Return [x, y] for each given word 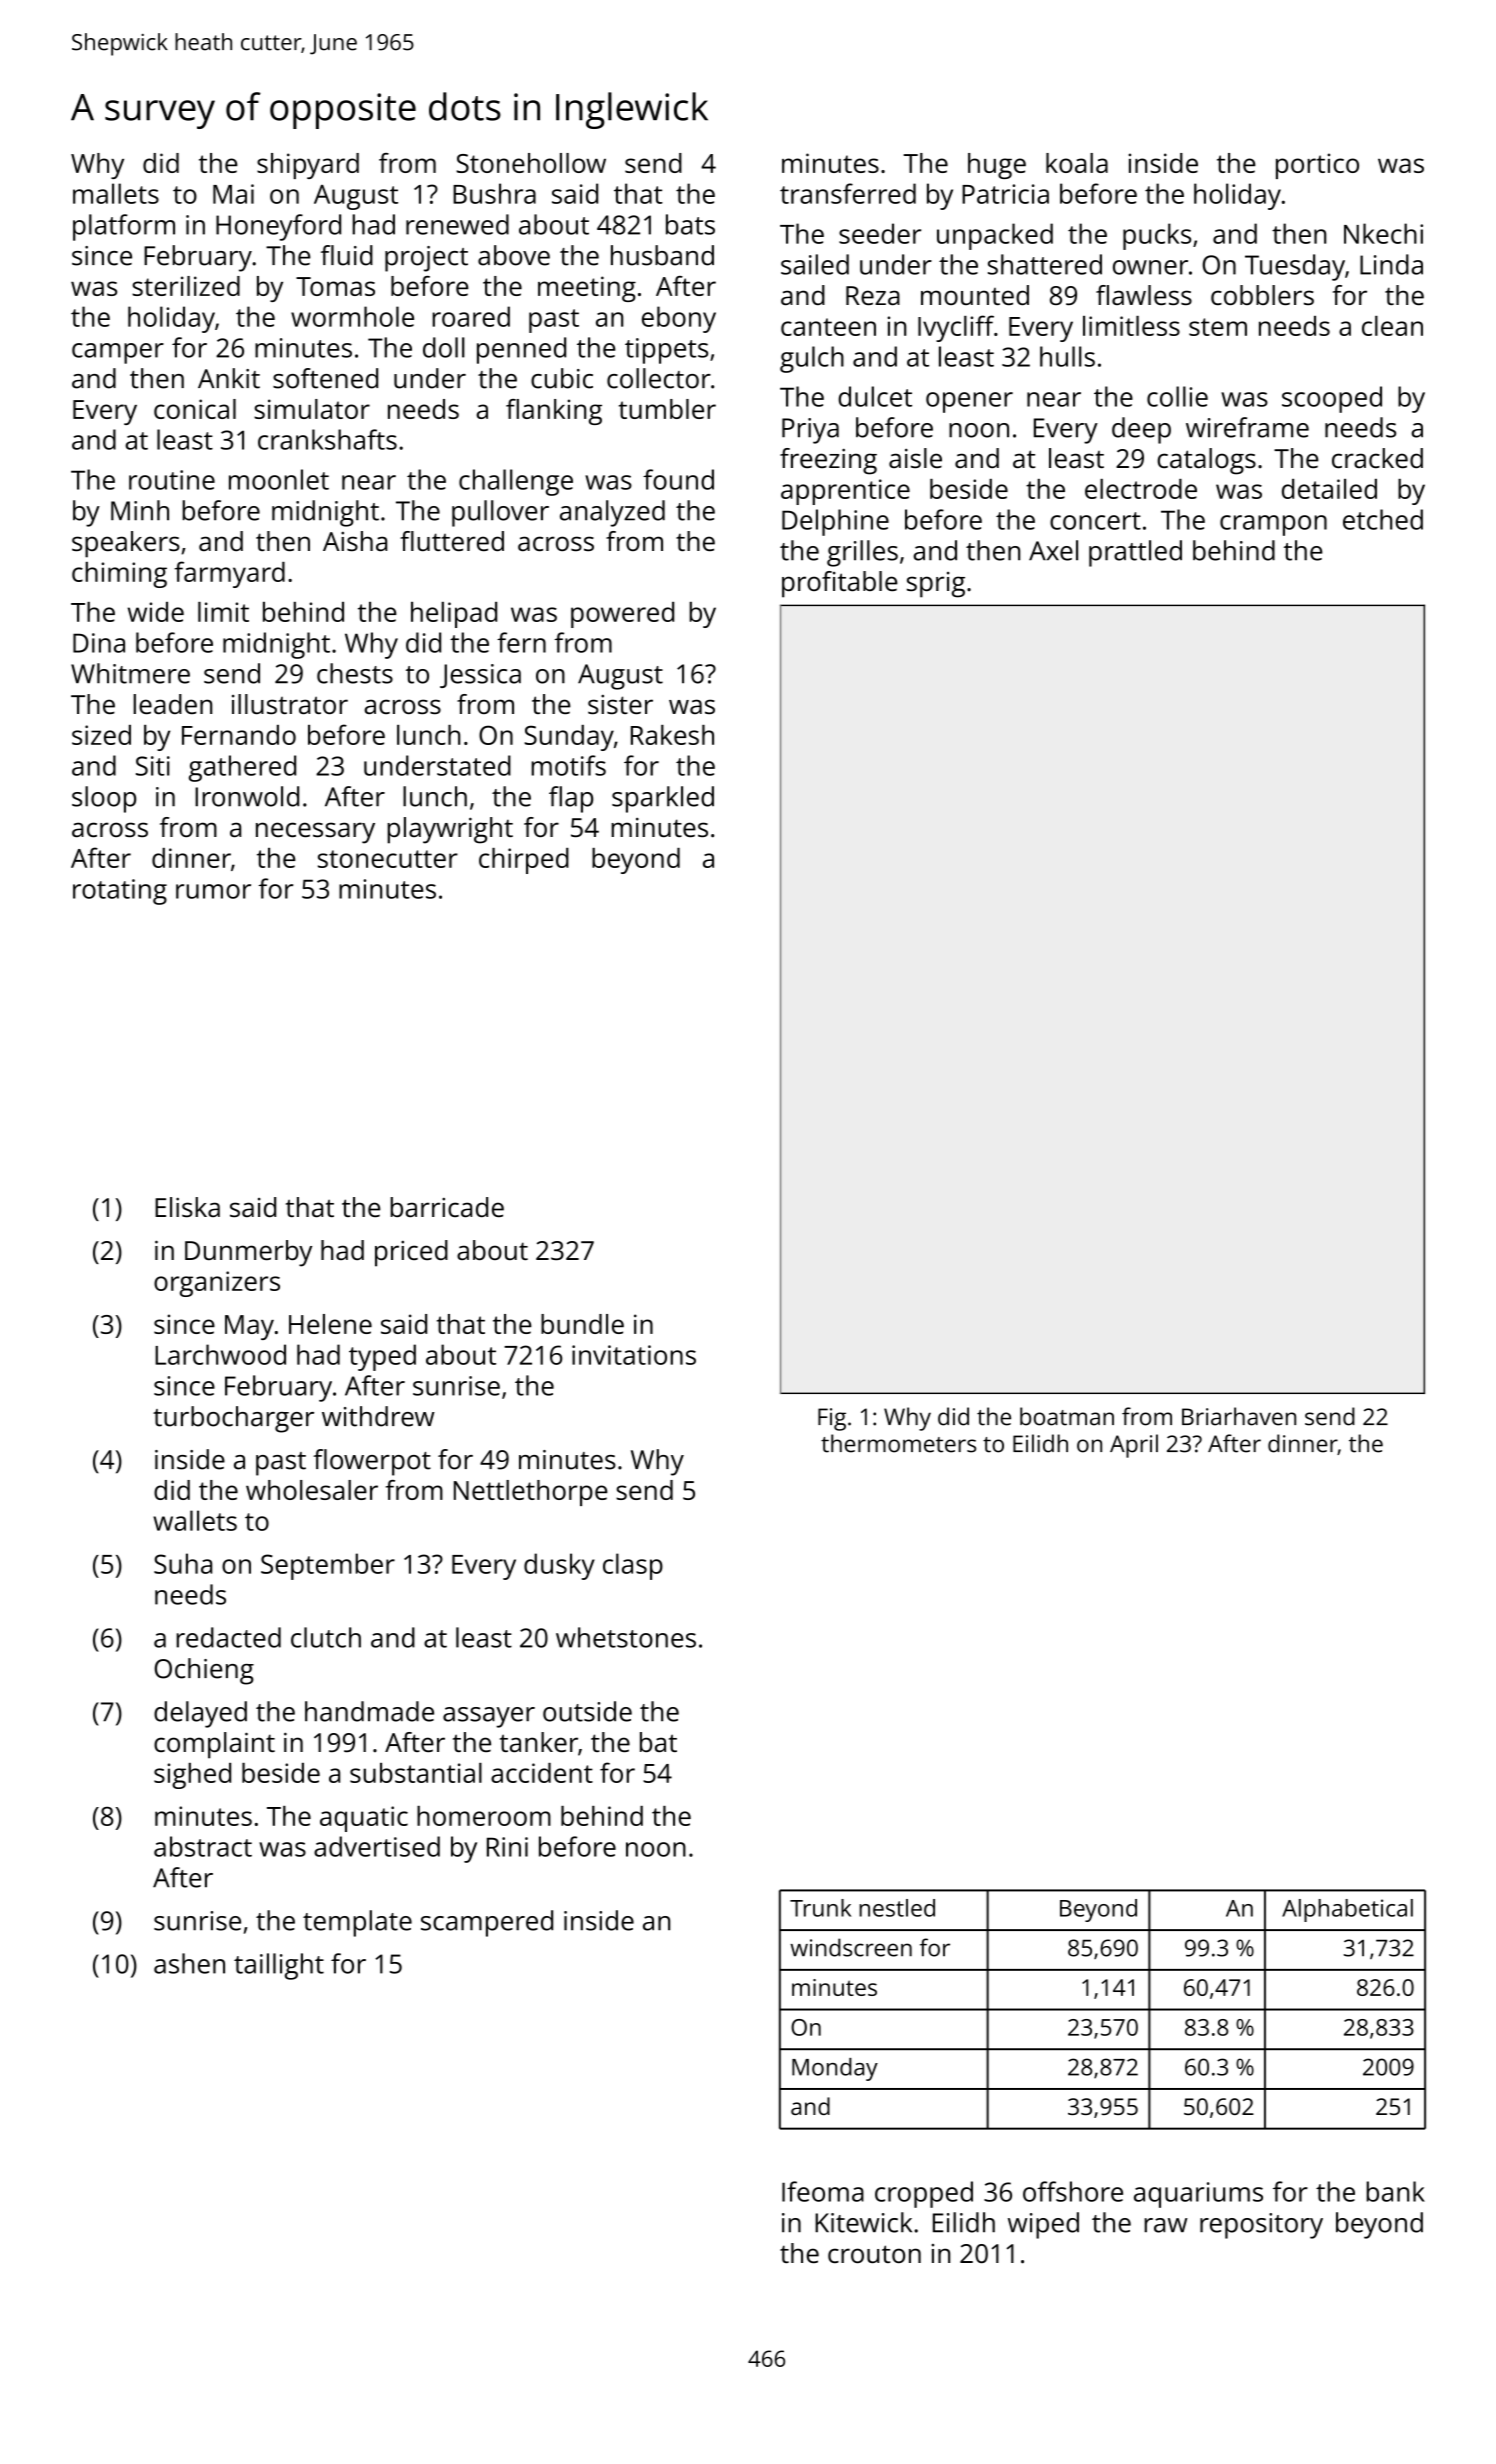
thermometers [898, 1443]
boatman [1067, 1416]
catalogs [1206, 461]
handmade [369, 1711]
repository [1261, 2226]
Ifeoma [823, 2191]
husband [662, 255]
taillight [279, 1966]
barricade [447, 1207]
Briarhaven [1239, 1416]
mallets [116, 193]
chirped [524, 861]
